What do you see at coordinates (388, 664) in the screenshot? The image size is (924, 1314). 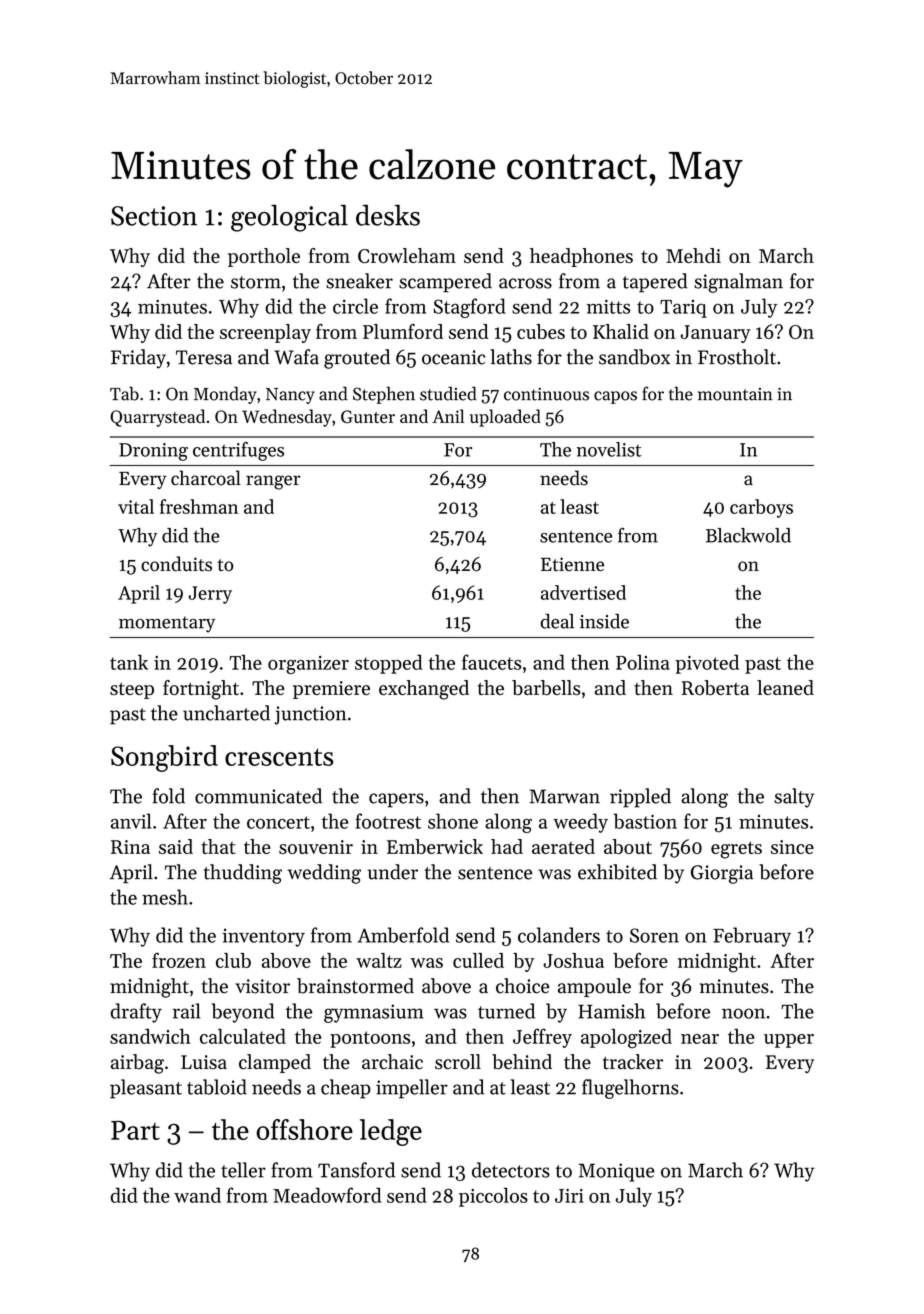 I see `stopped` at bounding box center [388, 664].
